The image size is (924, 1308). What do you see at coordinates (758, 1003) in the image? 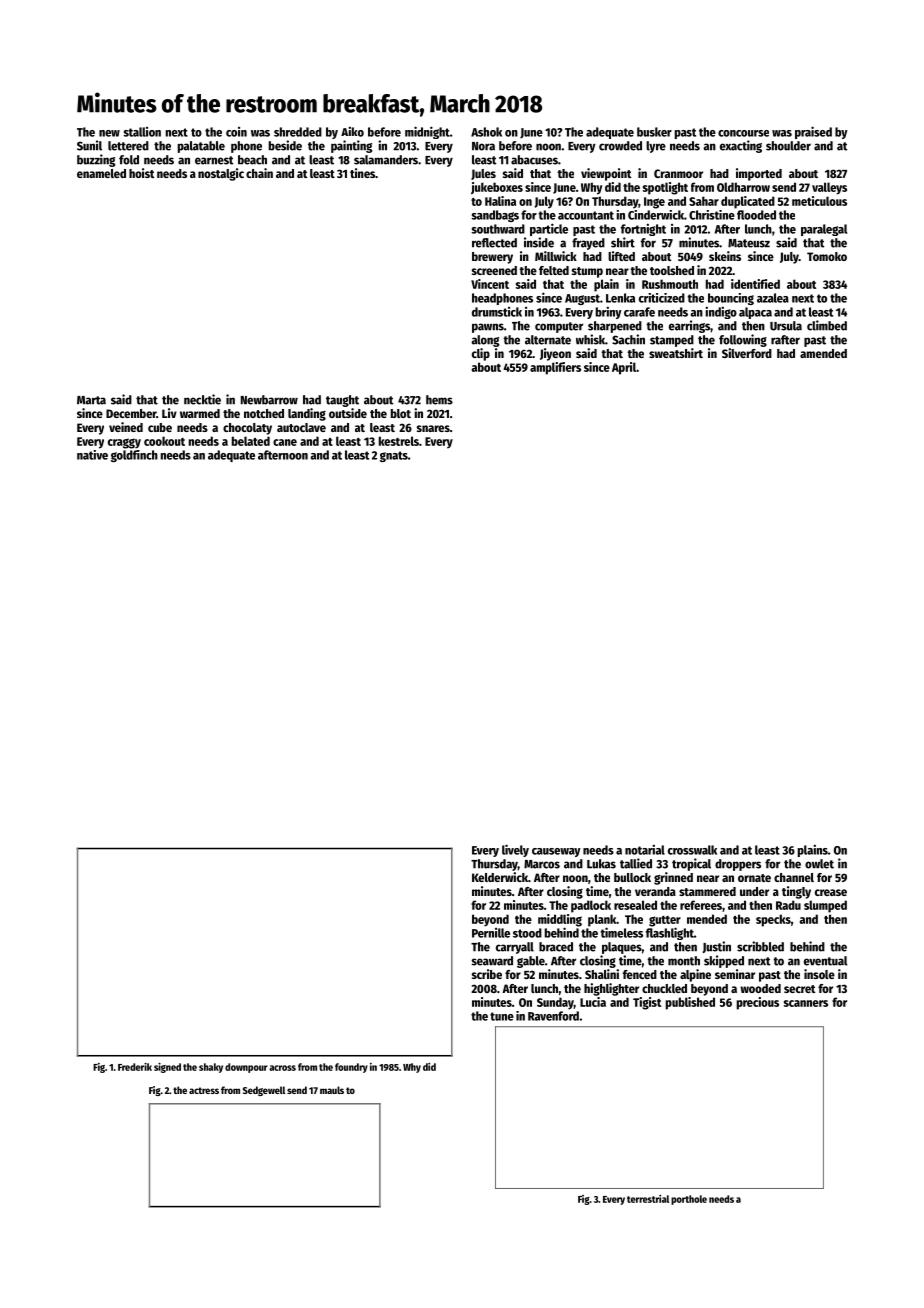
I see `precious` at bounding box center [758, 1003].
